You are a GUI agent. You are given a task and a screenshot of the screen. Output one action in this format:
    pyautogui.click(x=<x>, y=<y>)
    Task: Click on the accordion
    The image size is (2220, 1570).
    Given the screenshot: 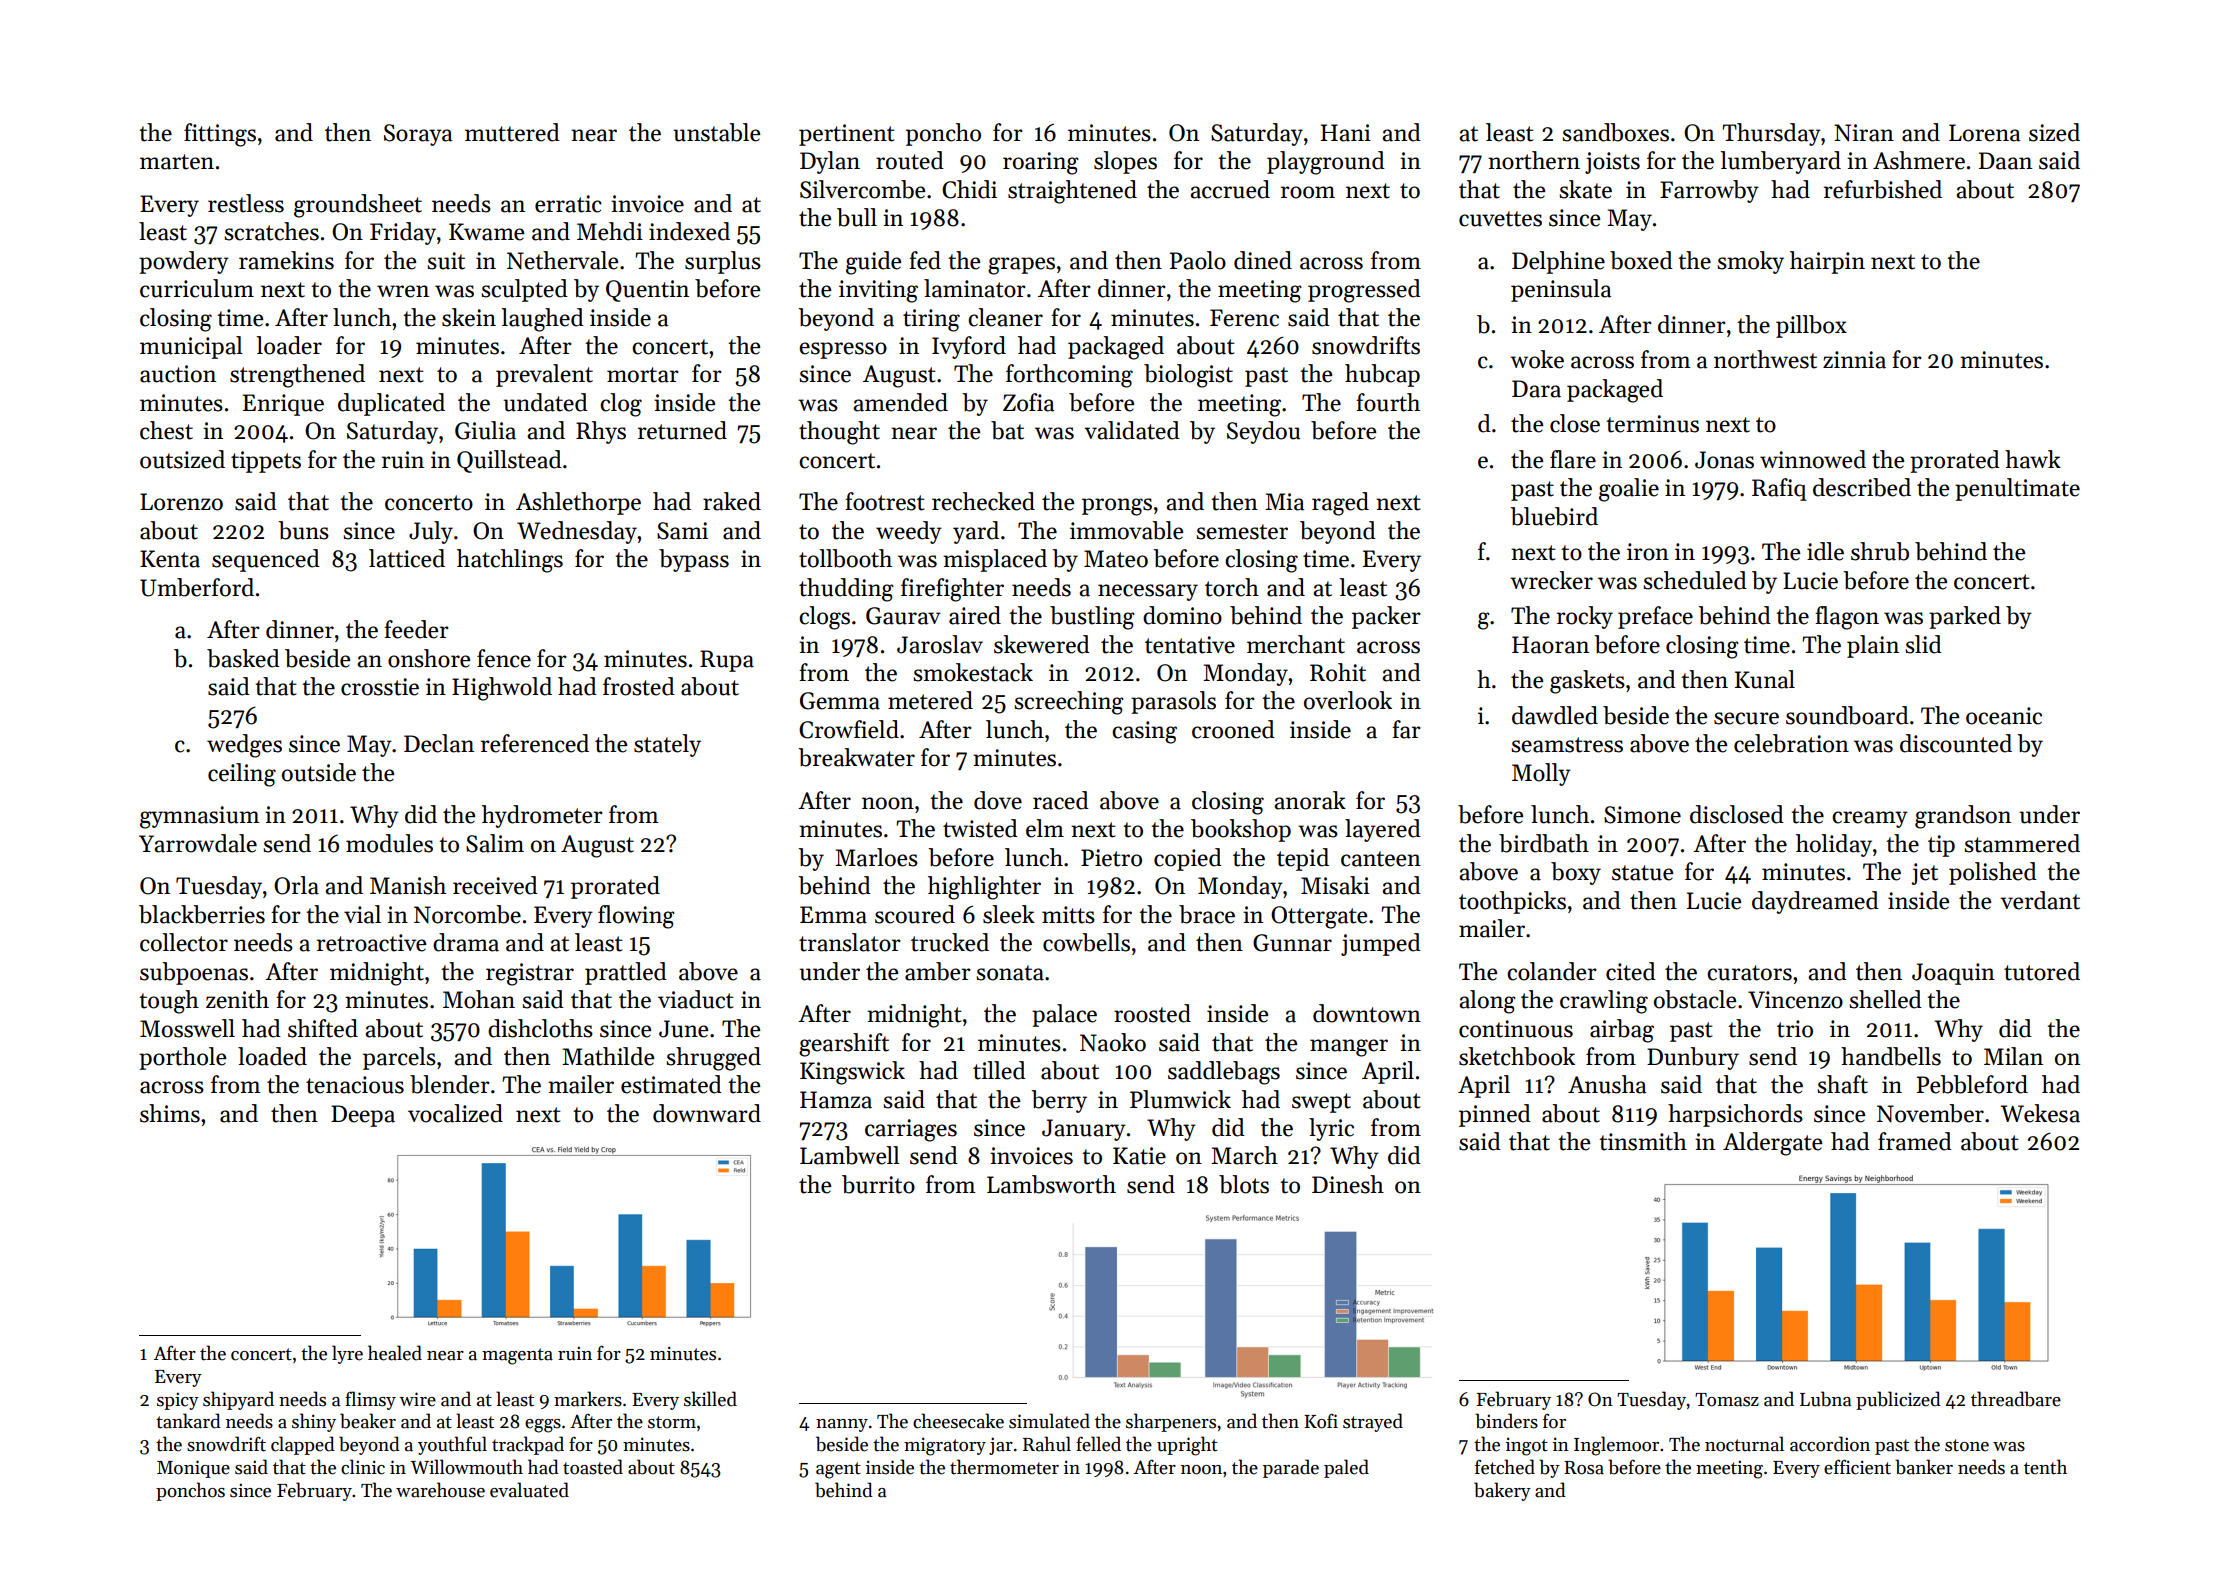 What is the action you would take?
    pyautogui.click(x=1830, y=1444)
